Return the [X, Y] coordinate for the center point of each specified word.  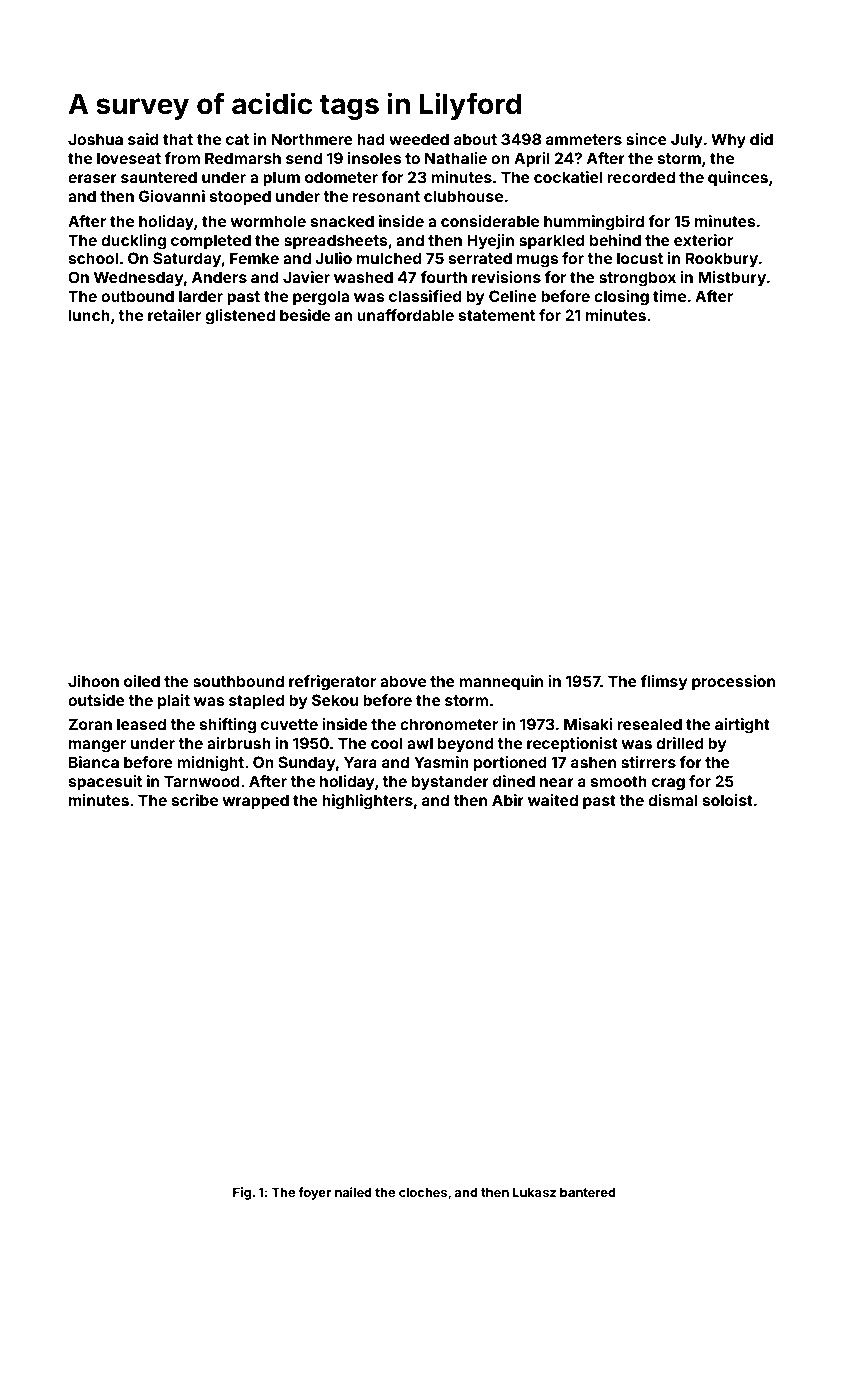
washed [363, 277]
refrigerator [332, 683]
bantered [588, 1192]
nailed [353, 1192]
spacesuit [105, 782]
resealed [649, 724]
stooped [240, 197]
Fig [242, 1193]
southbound [238, 681]
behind [615, 240]
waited [553, 800]
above [403, 681]
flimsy [663, 682]
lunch [89, 315]
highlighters [367, 802]
